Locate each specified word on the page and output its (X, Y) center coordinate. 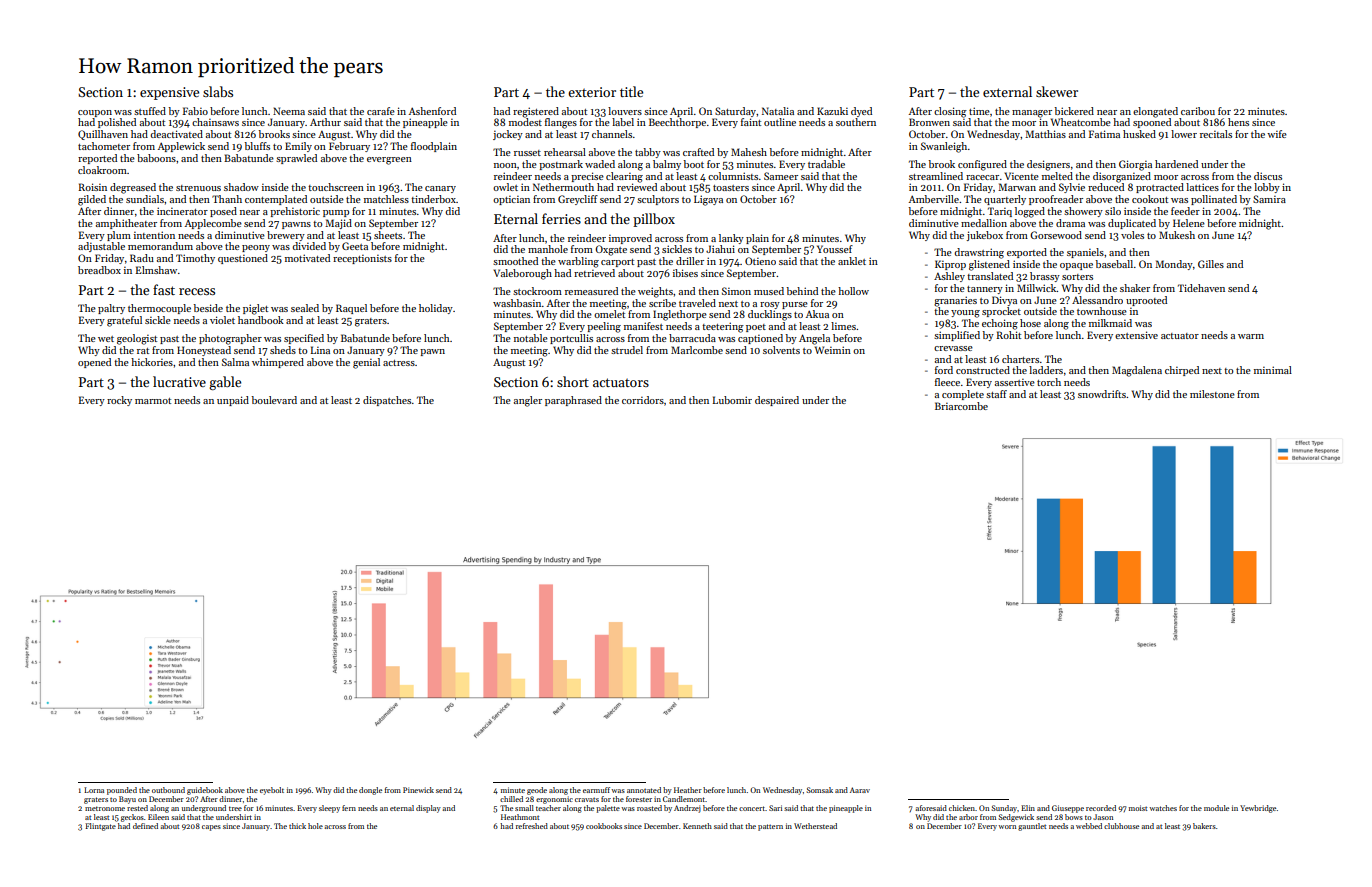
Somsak (820, 790)
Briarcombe (961, 406)
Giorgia (1135, 165)
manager (1032, 114)
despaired (777, 401)
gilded (92, 200)
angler (528, 401)
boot (694, 164)
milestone (1212, 394)
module (1216, 808)
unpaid (233, 401)
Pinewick (418, 790)
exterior (592, 92)
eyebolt (272, 791)
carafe (381, 111)
